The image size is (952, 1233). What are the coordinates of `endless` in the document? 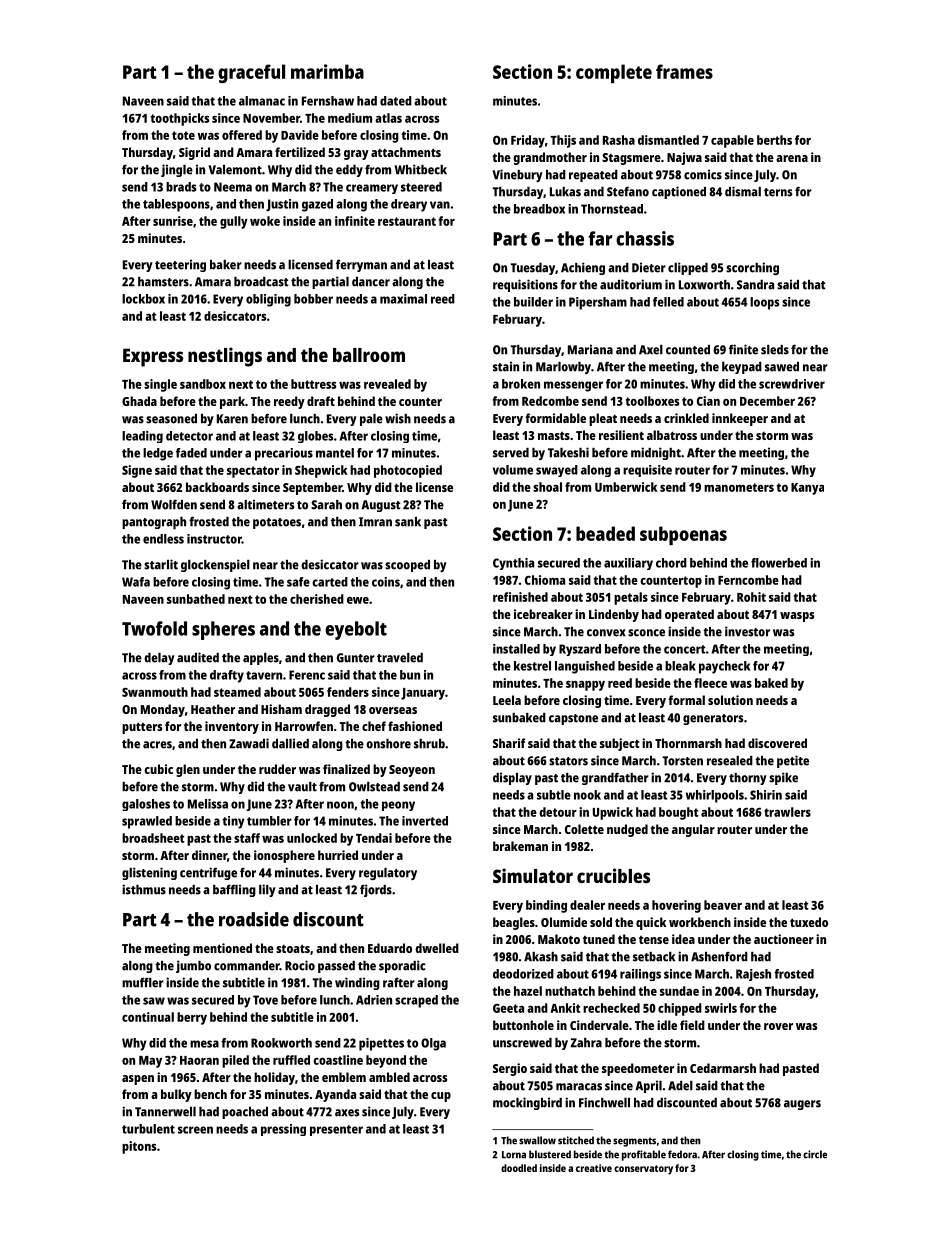 It's located at (163, 539).
